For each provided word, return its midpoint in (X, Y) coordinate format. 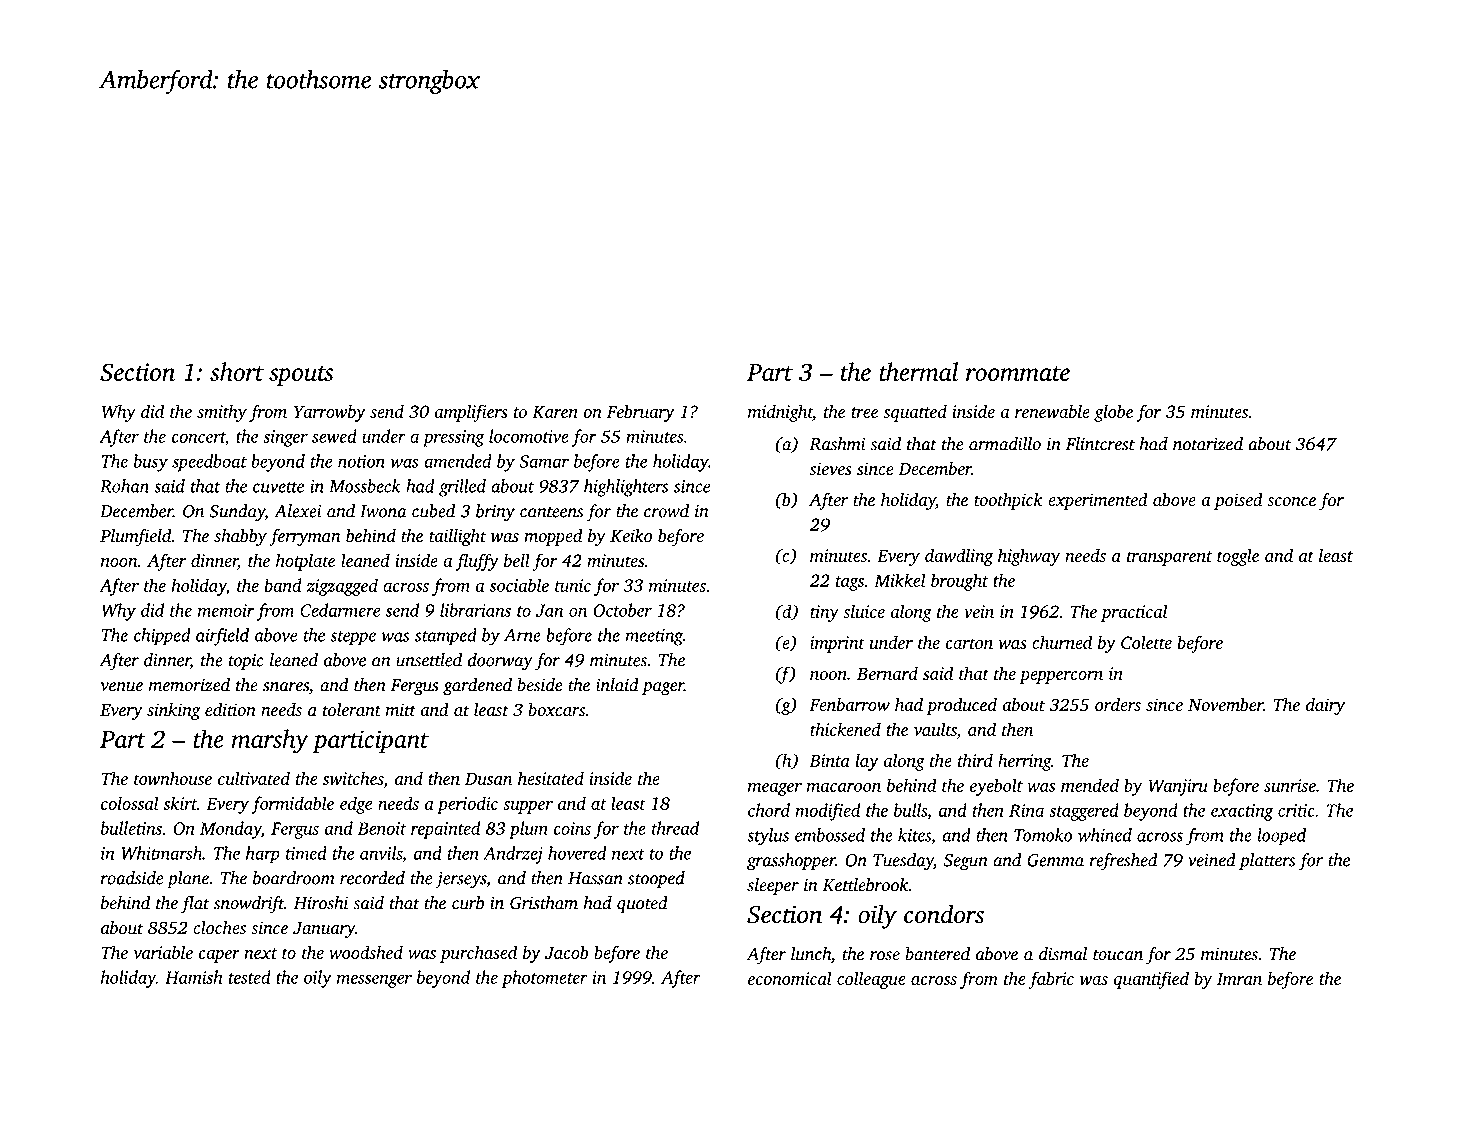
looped (1281, 837)
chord (769, 810)
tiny (824, 613)
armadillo (1005, 444)
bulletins (131, 828)
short (237, 371)
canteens (551, 512)
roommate (1018, 373)
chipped (162, 637)
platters (1267, 862)
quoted (642, 904)
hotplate (305, 562)
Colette (1146, 642)
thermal (918, 371)
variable (163, 952)
